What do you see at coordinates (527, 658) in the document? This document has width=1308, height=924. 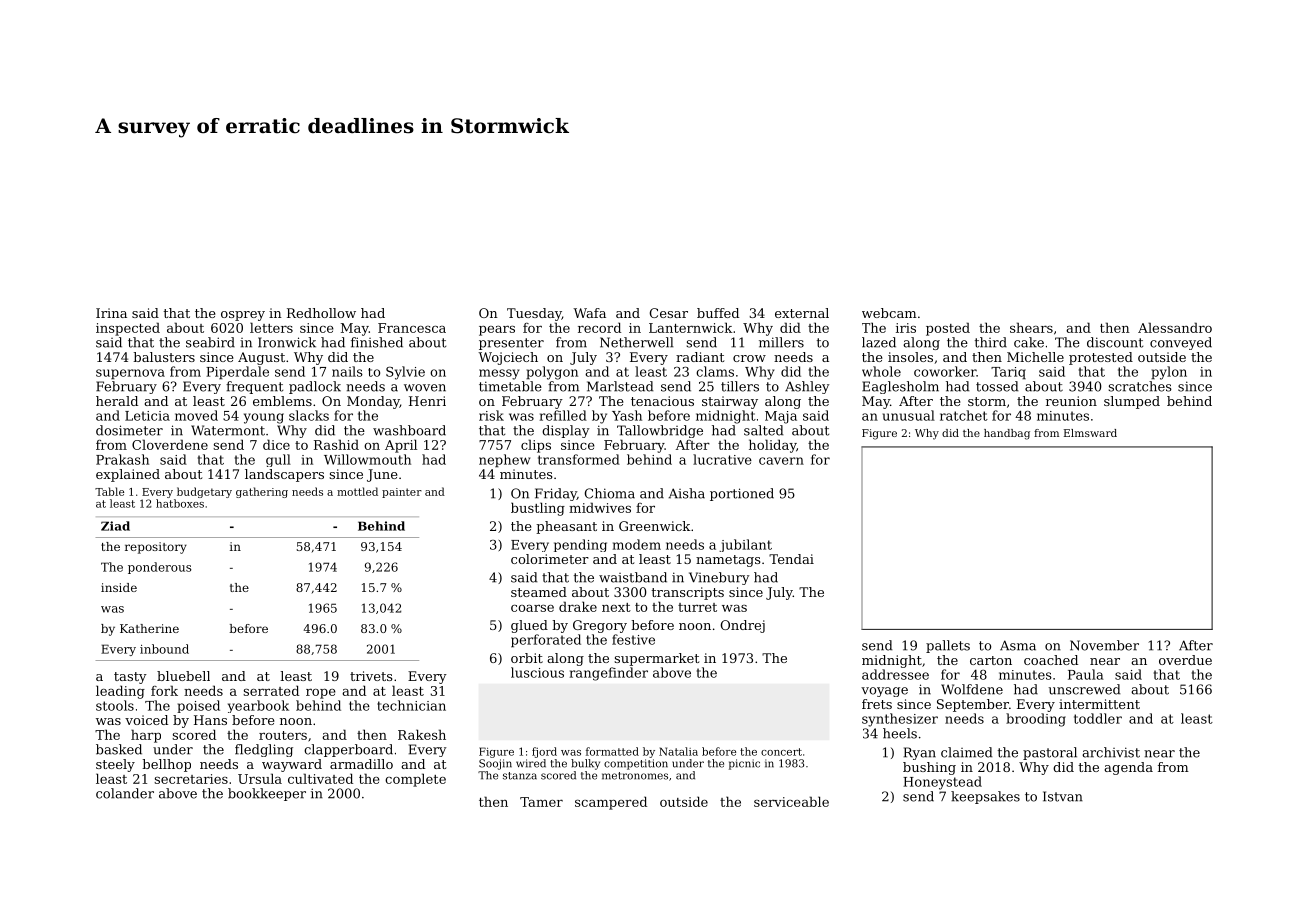 I see `orbit` at bounding box center [527, 658].
